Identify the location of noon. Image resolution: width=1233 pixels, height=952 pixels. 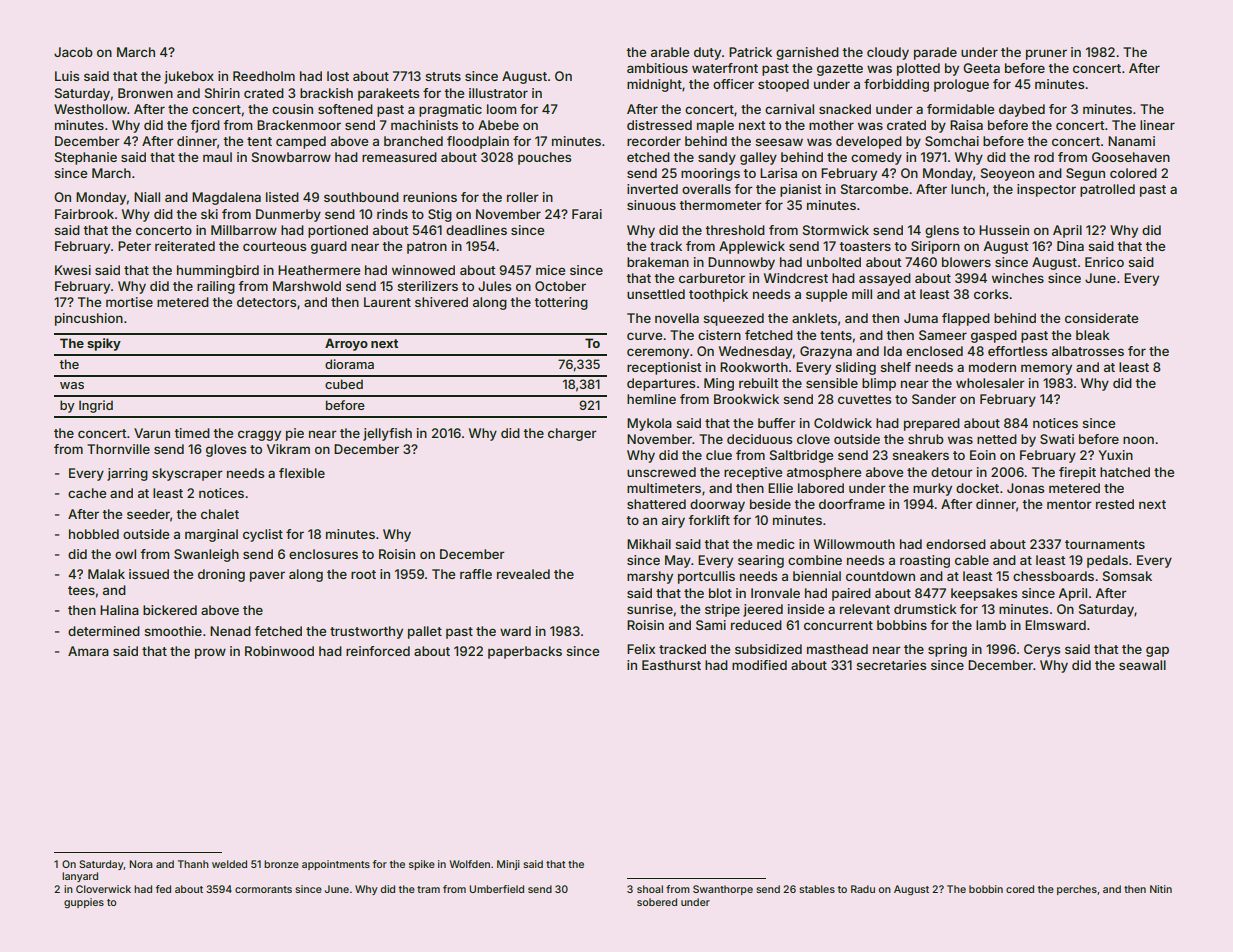
(1138, 440).
